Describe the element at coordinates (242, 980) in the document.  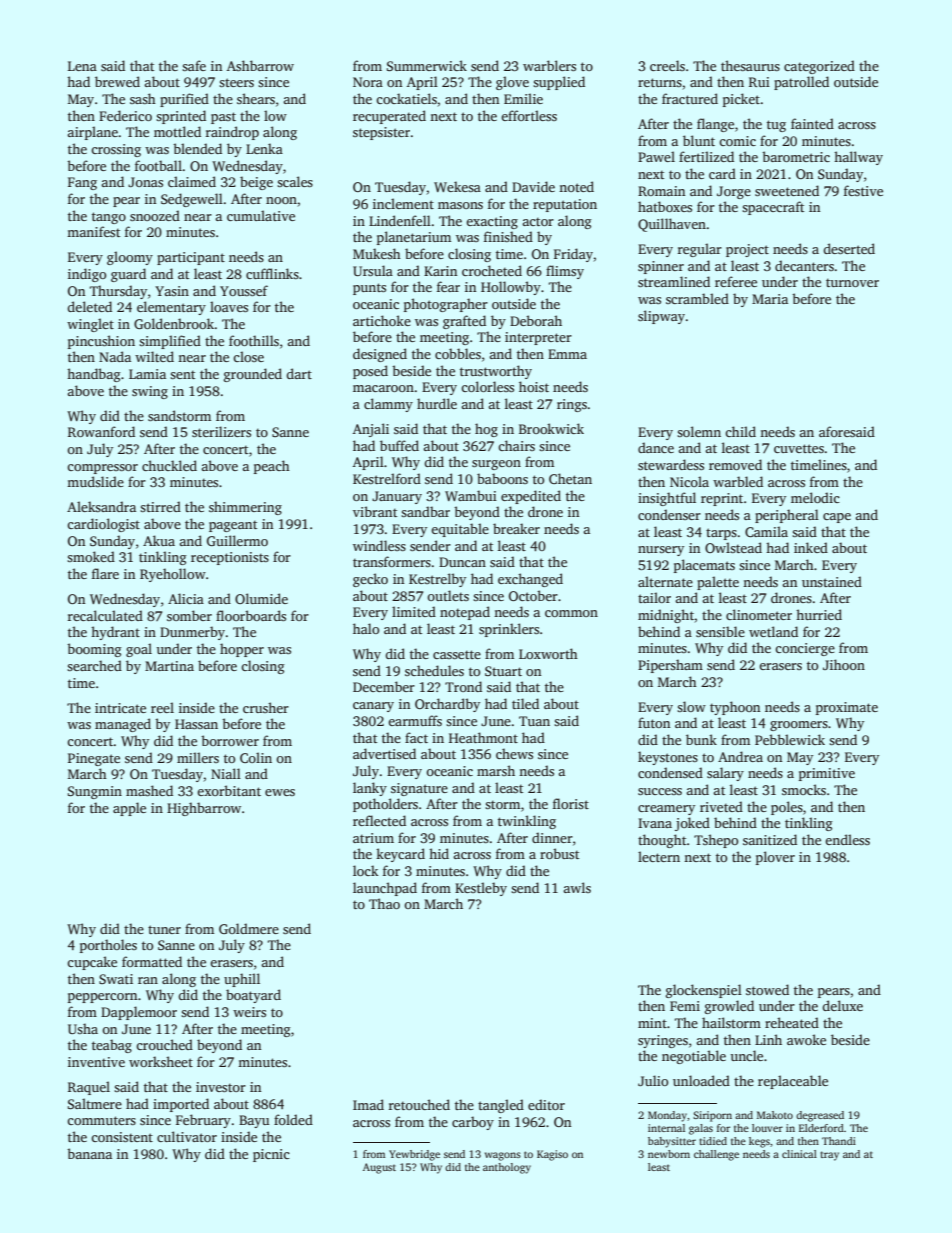
I see `uphill` at that location.
